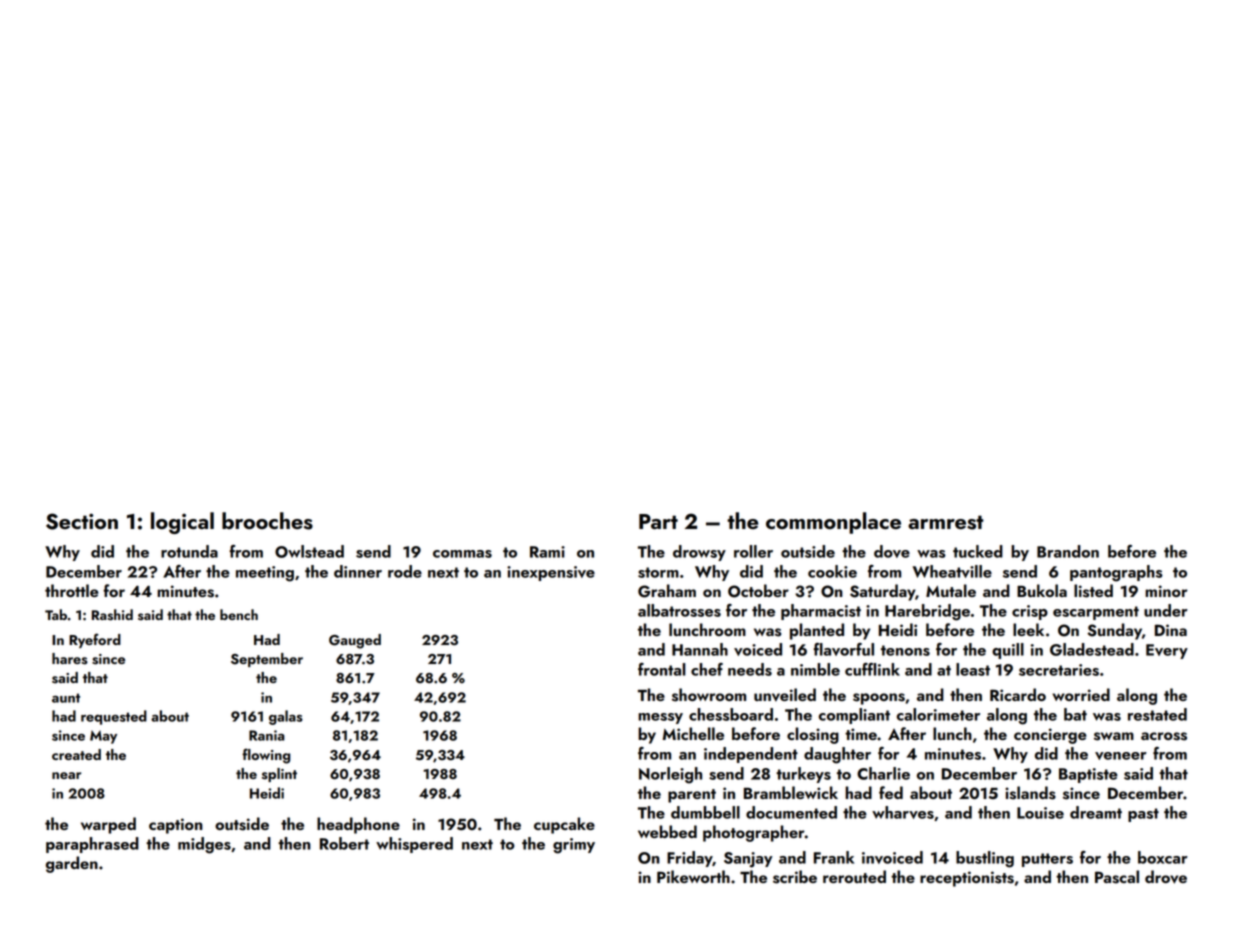 The image size is (1233, 952). I want to click on armrest, so click(946, 522).
